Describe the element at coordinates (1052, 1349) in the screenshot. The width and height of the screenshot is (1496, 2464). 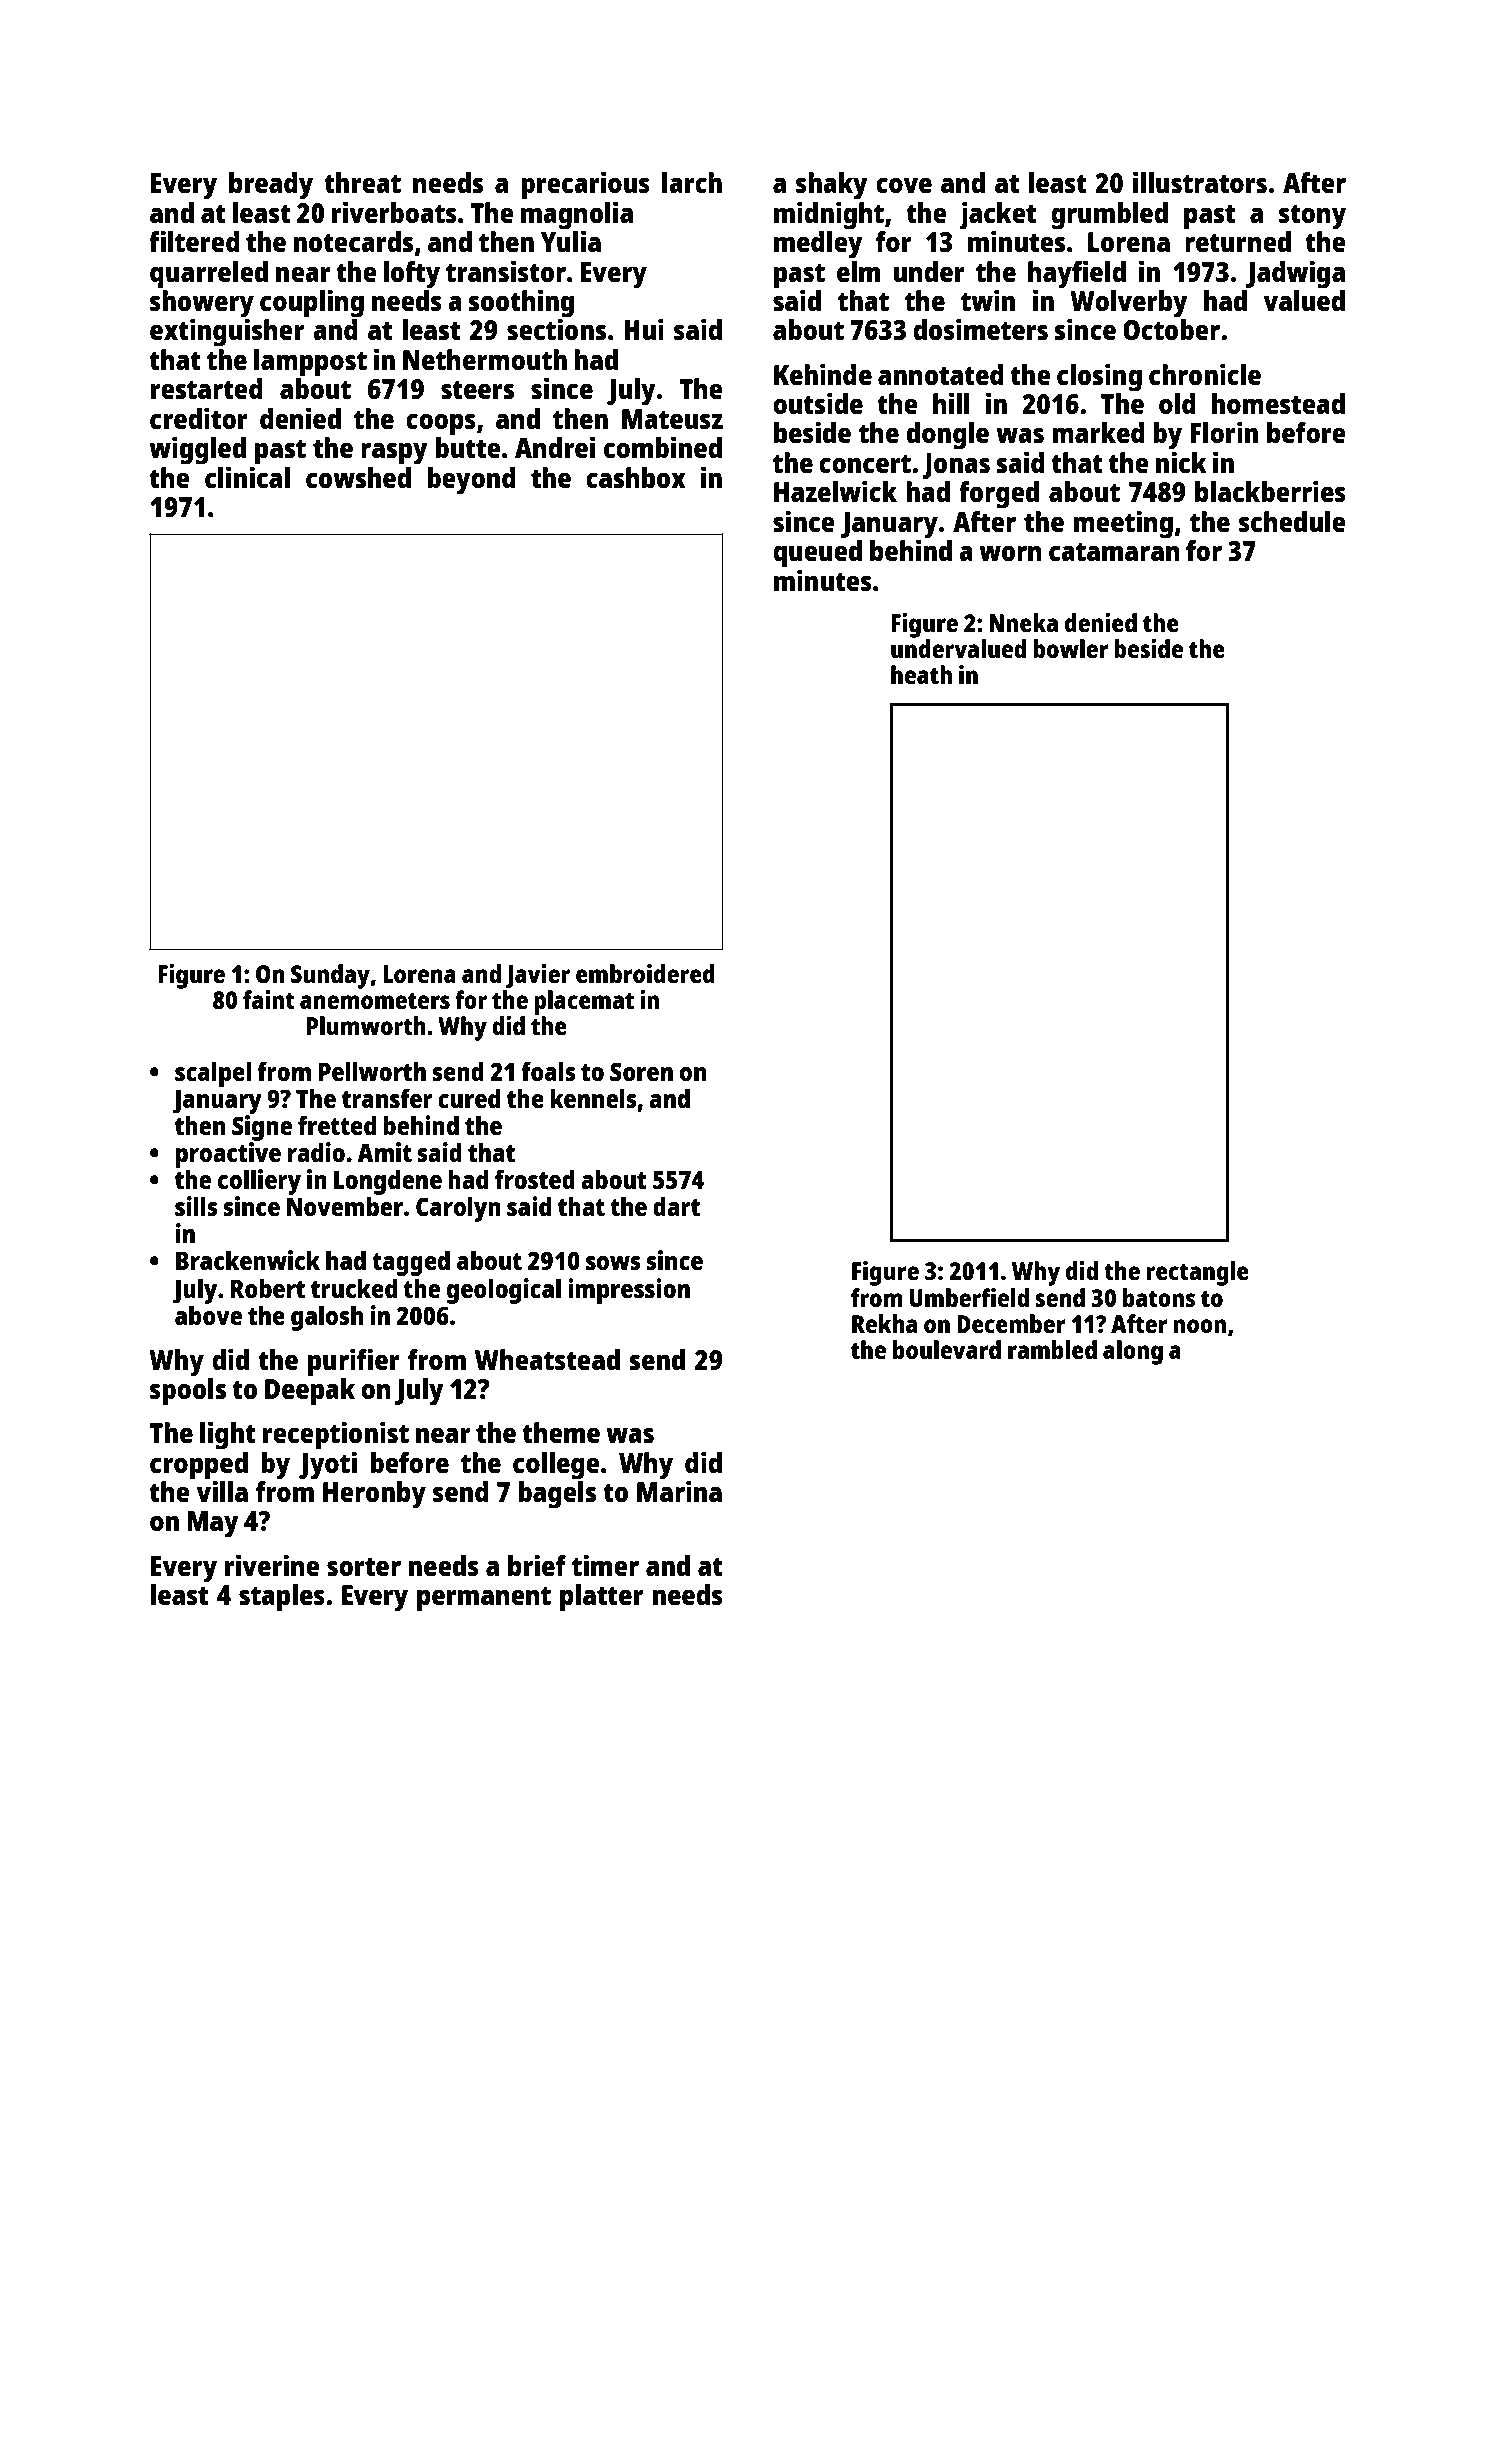
I see `rambled` at that location.
